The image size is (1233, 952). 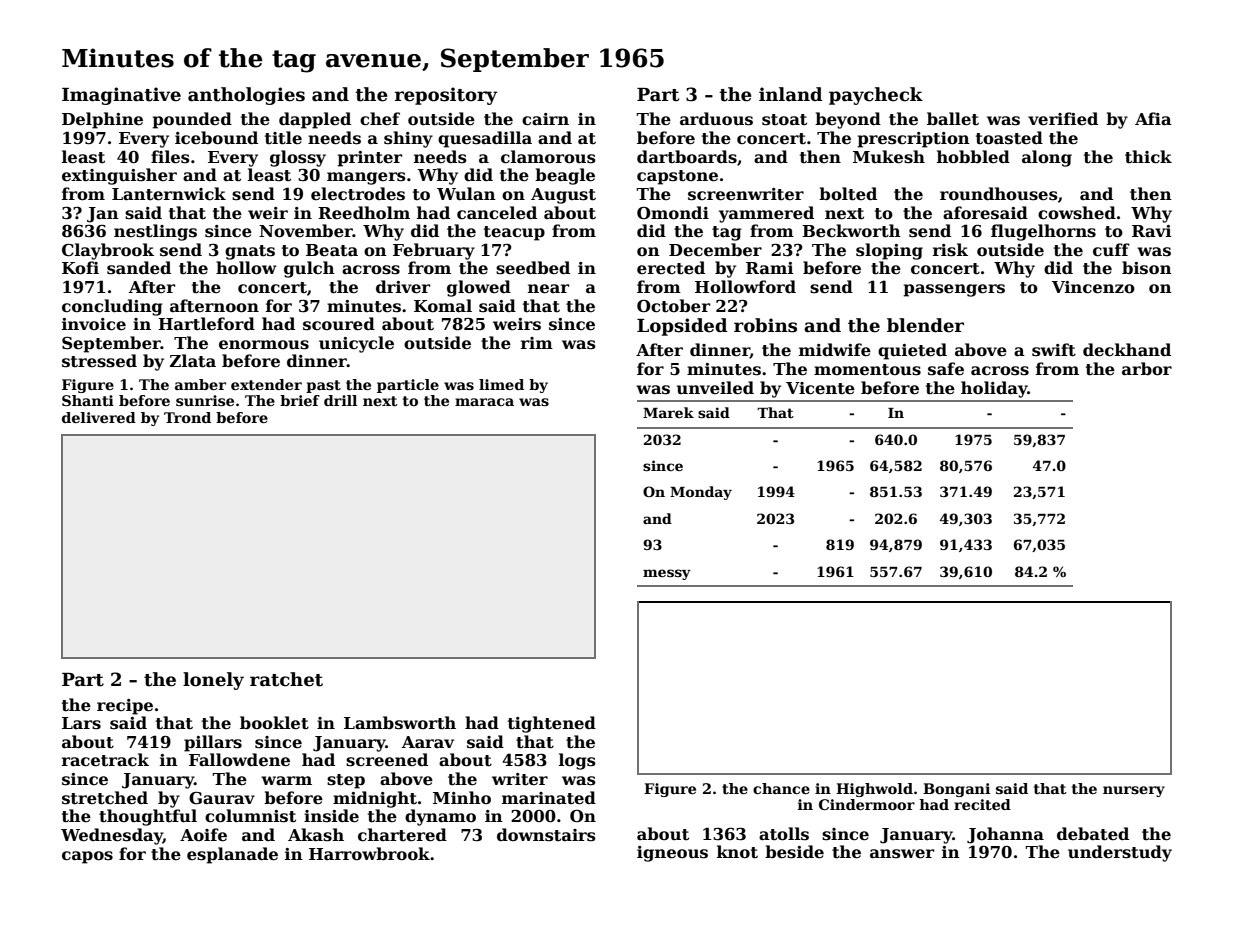 What do you see at coordinates (701, 493) in the page?
I see `Monday` at bounding box center [701, 493].
